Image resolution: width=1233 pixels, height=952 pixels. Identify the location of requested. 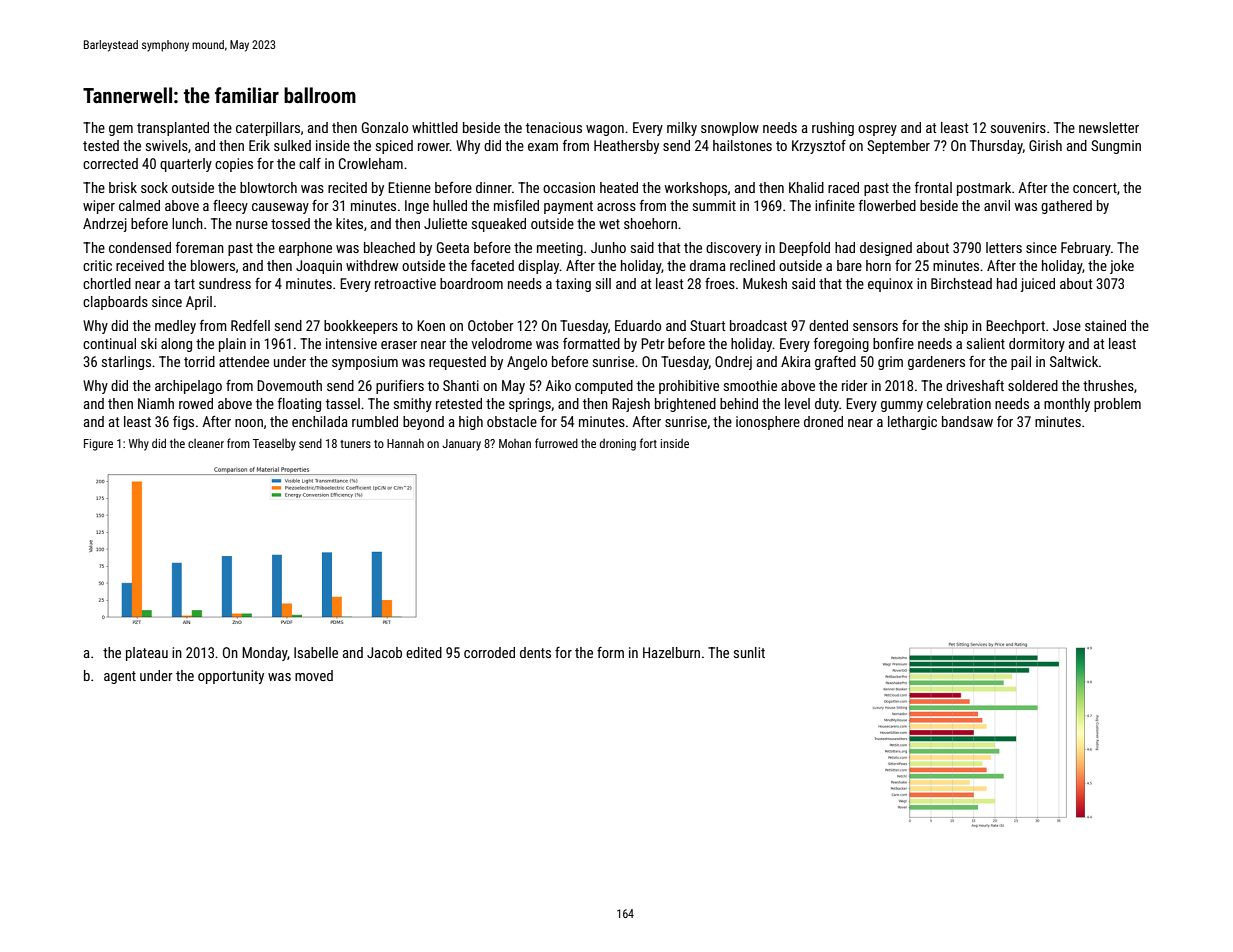
(457, 363).
